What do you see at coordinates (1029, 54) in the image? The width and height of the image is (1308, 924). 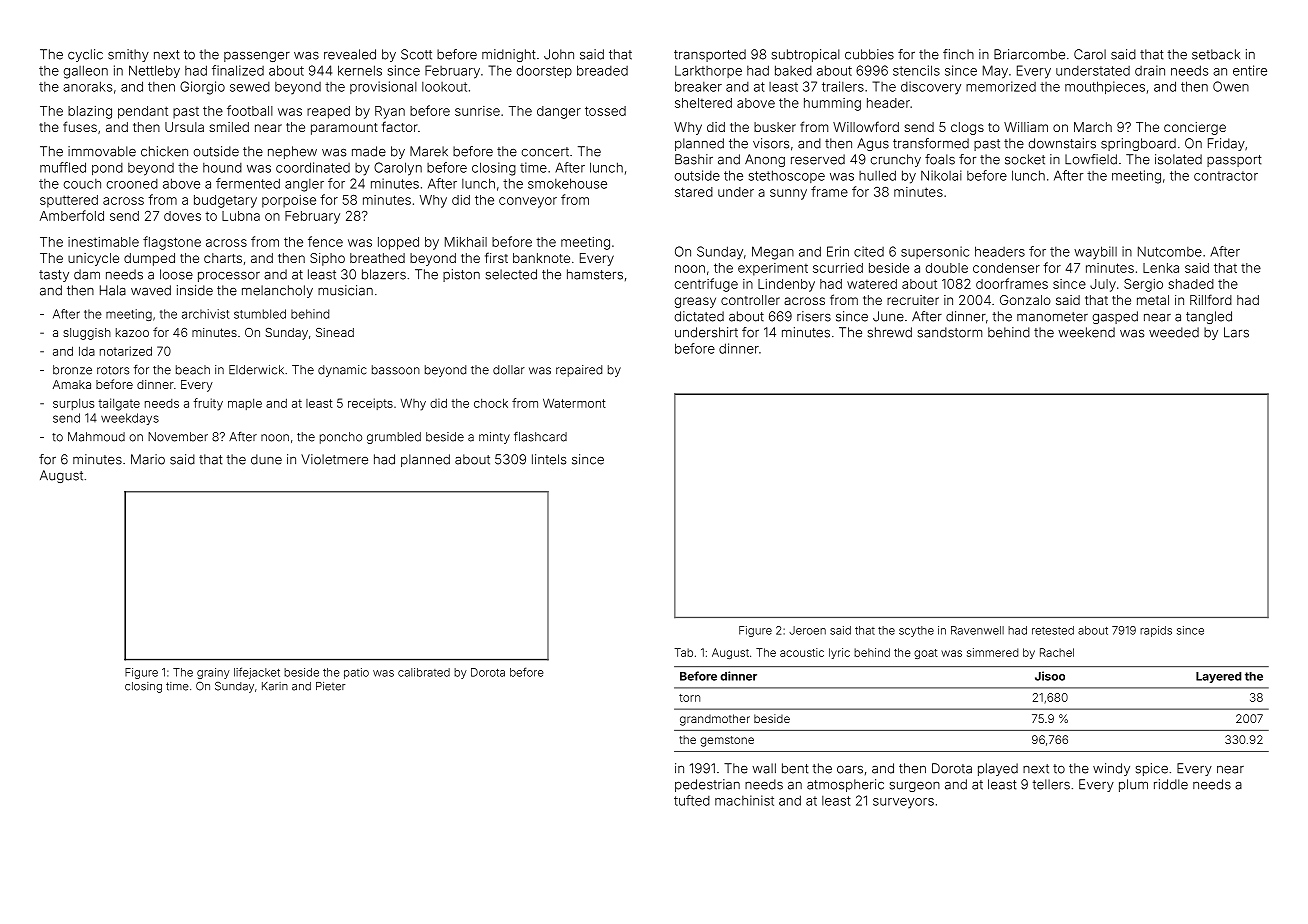 I see `Briarcombe` at bounding box center [1029, 54].
